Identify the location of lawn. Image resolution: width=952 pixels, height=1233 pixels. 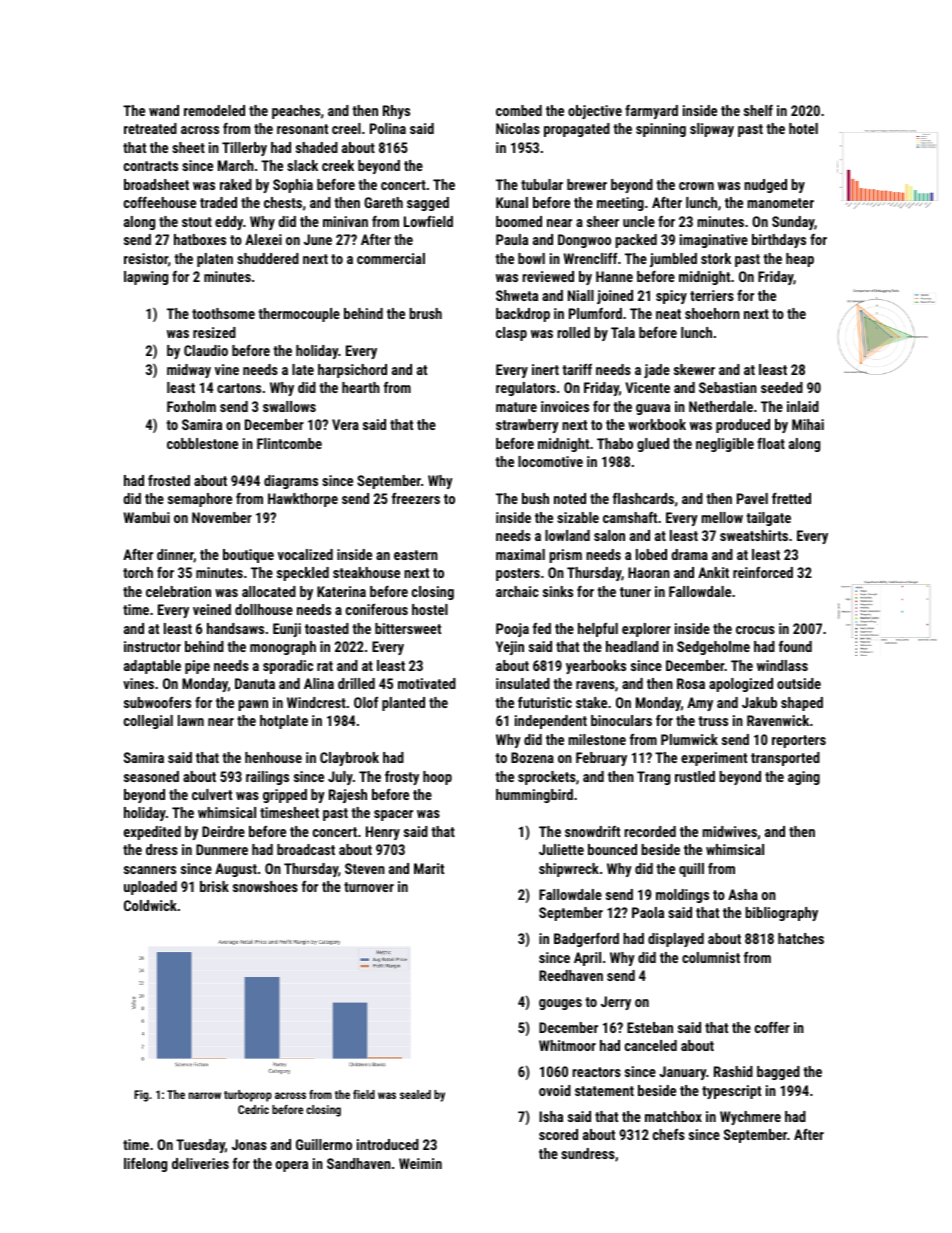
(191, 720).
